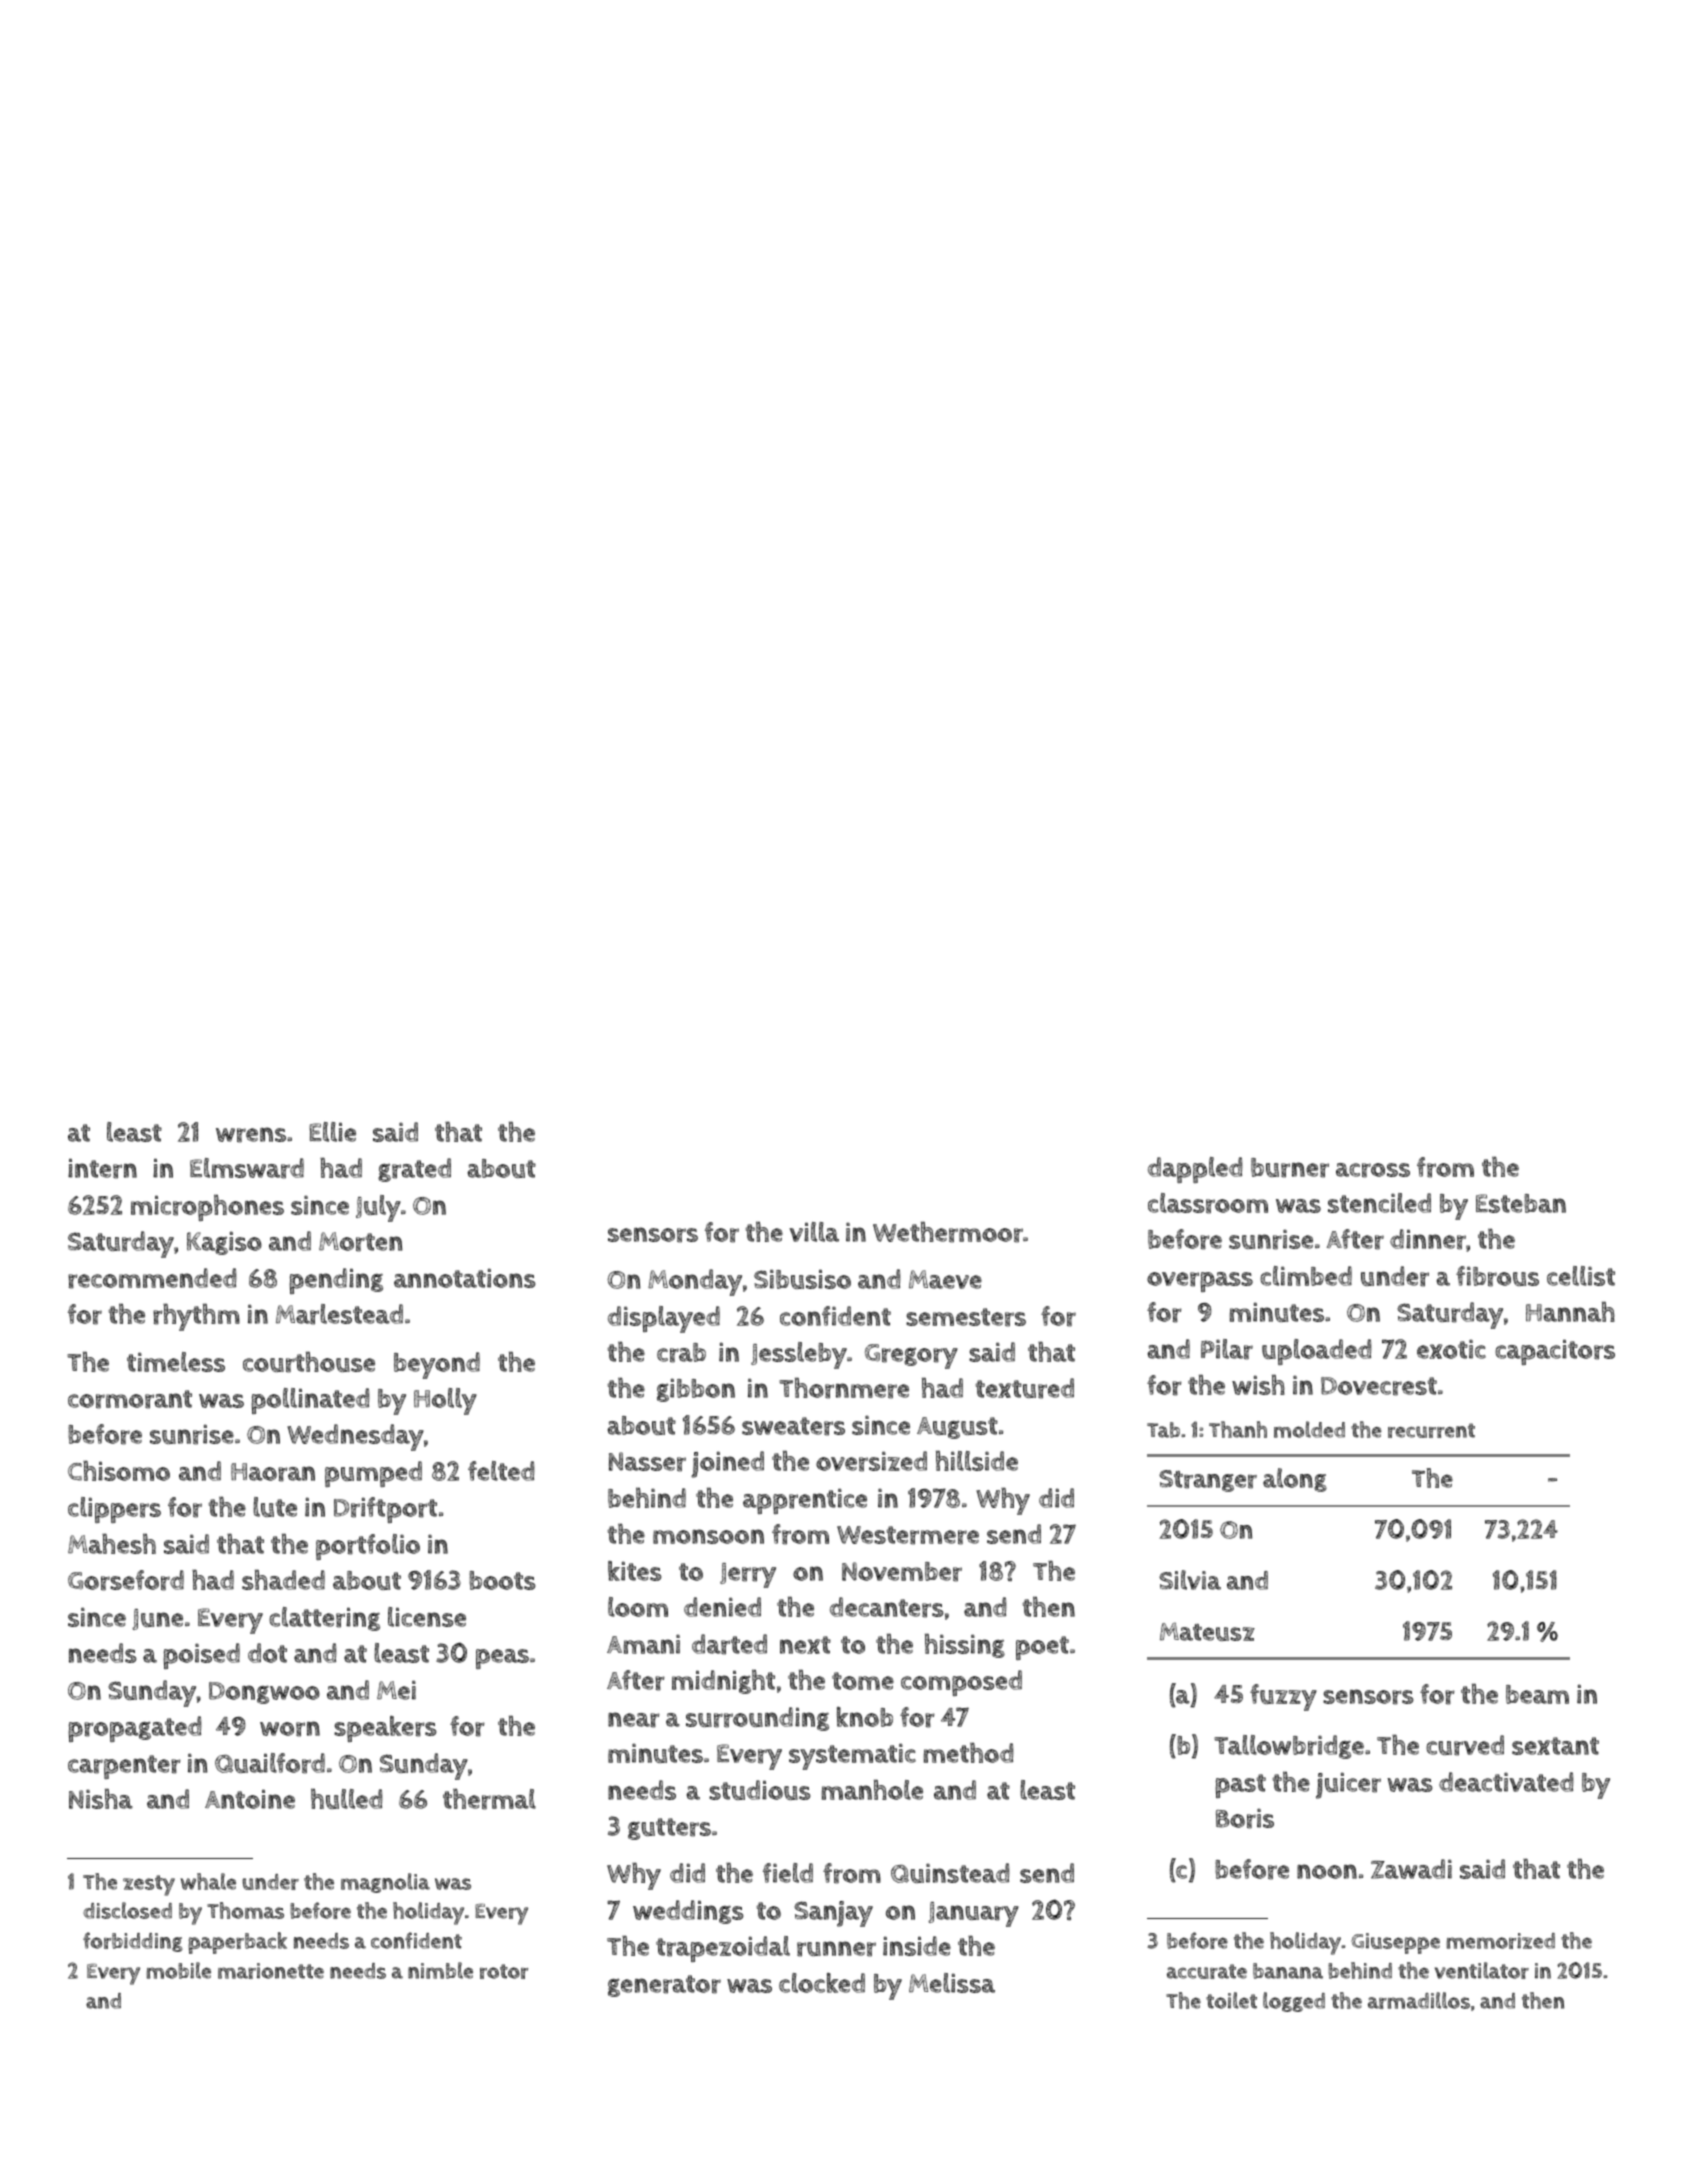  Describe the element at coordinates (264, 1693) in the screenshot. I see `Dongwoo` at that location.
